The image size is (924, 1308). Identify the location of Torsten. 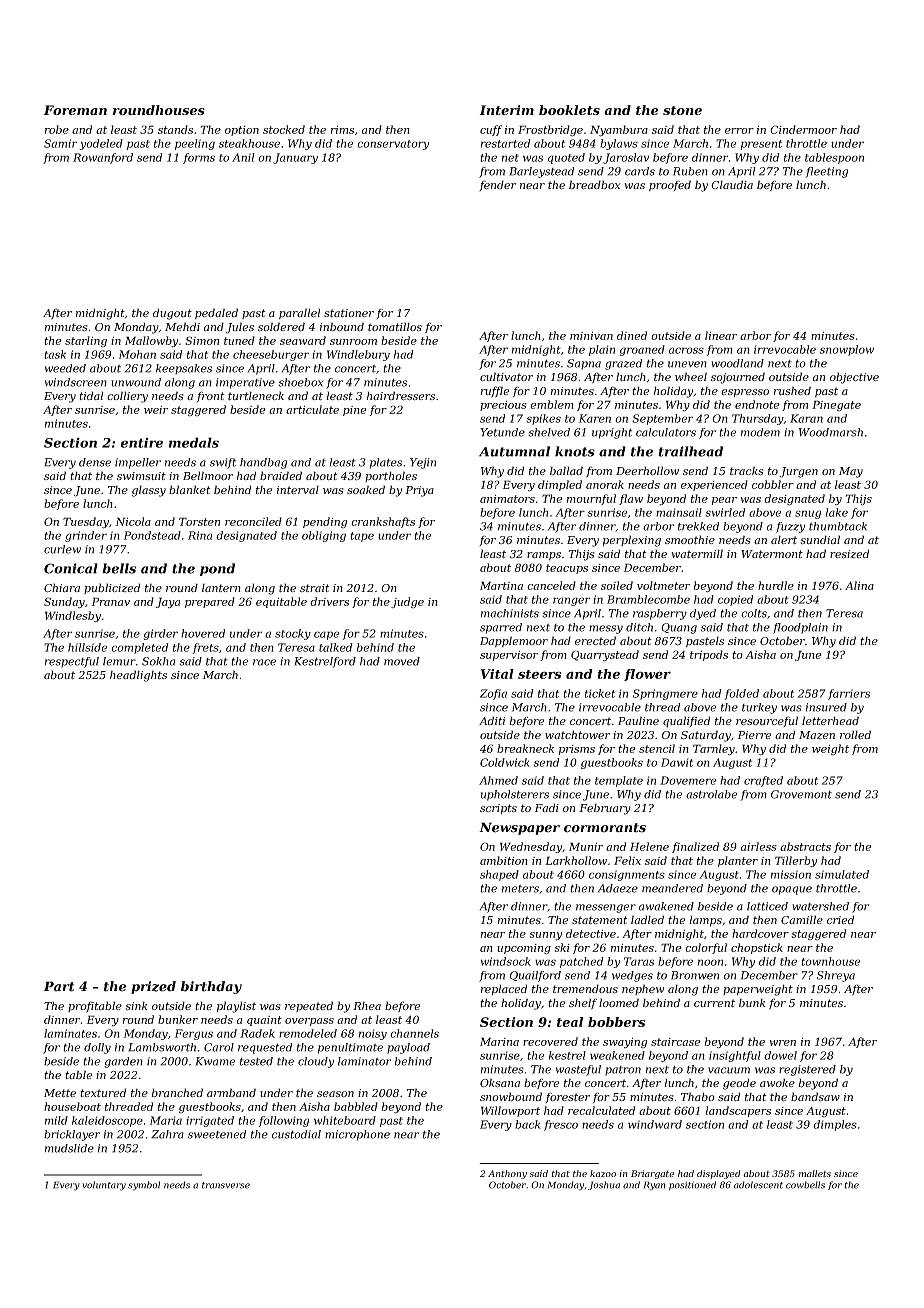
(199, 521).
